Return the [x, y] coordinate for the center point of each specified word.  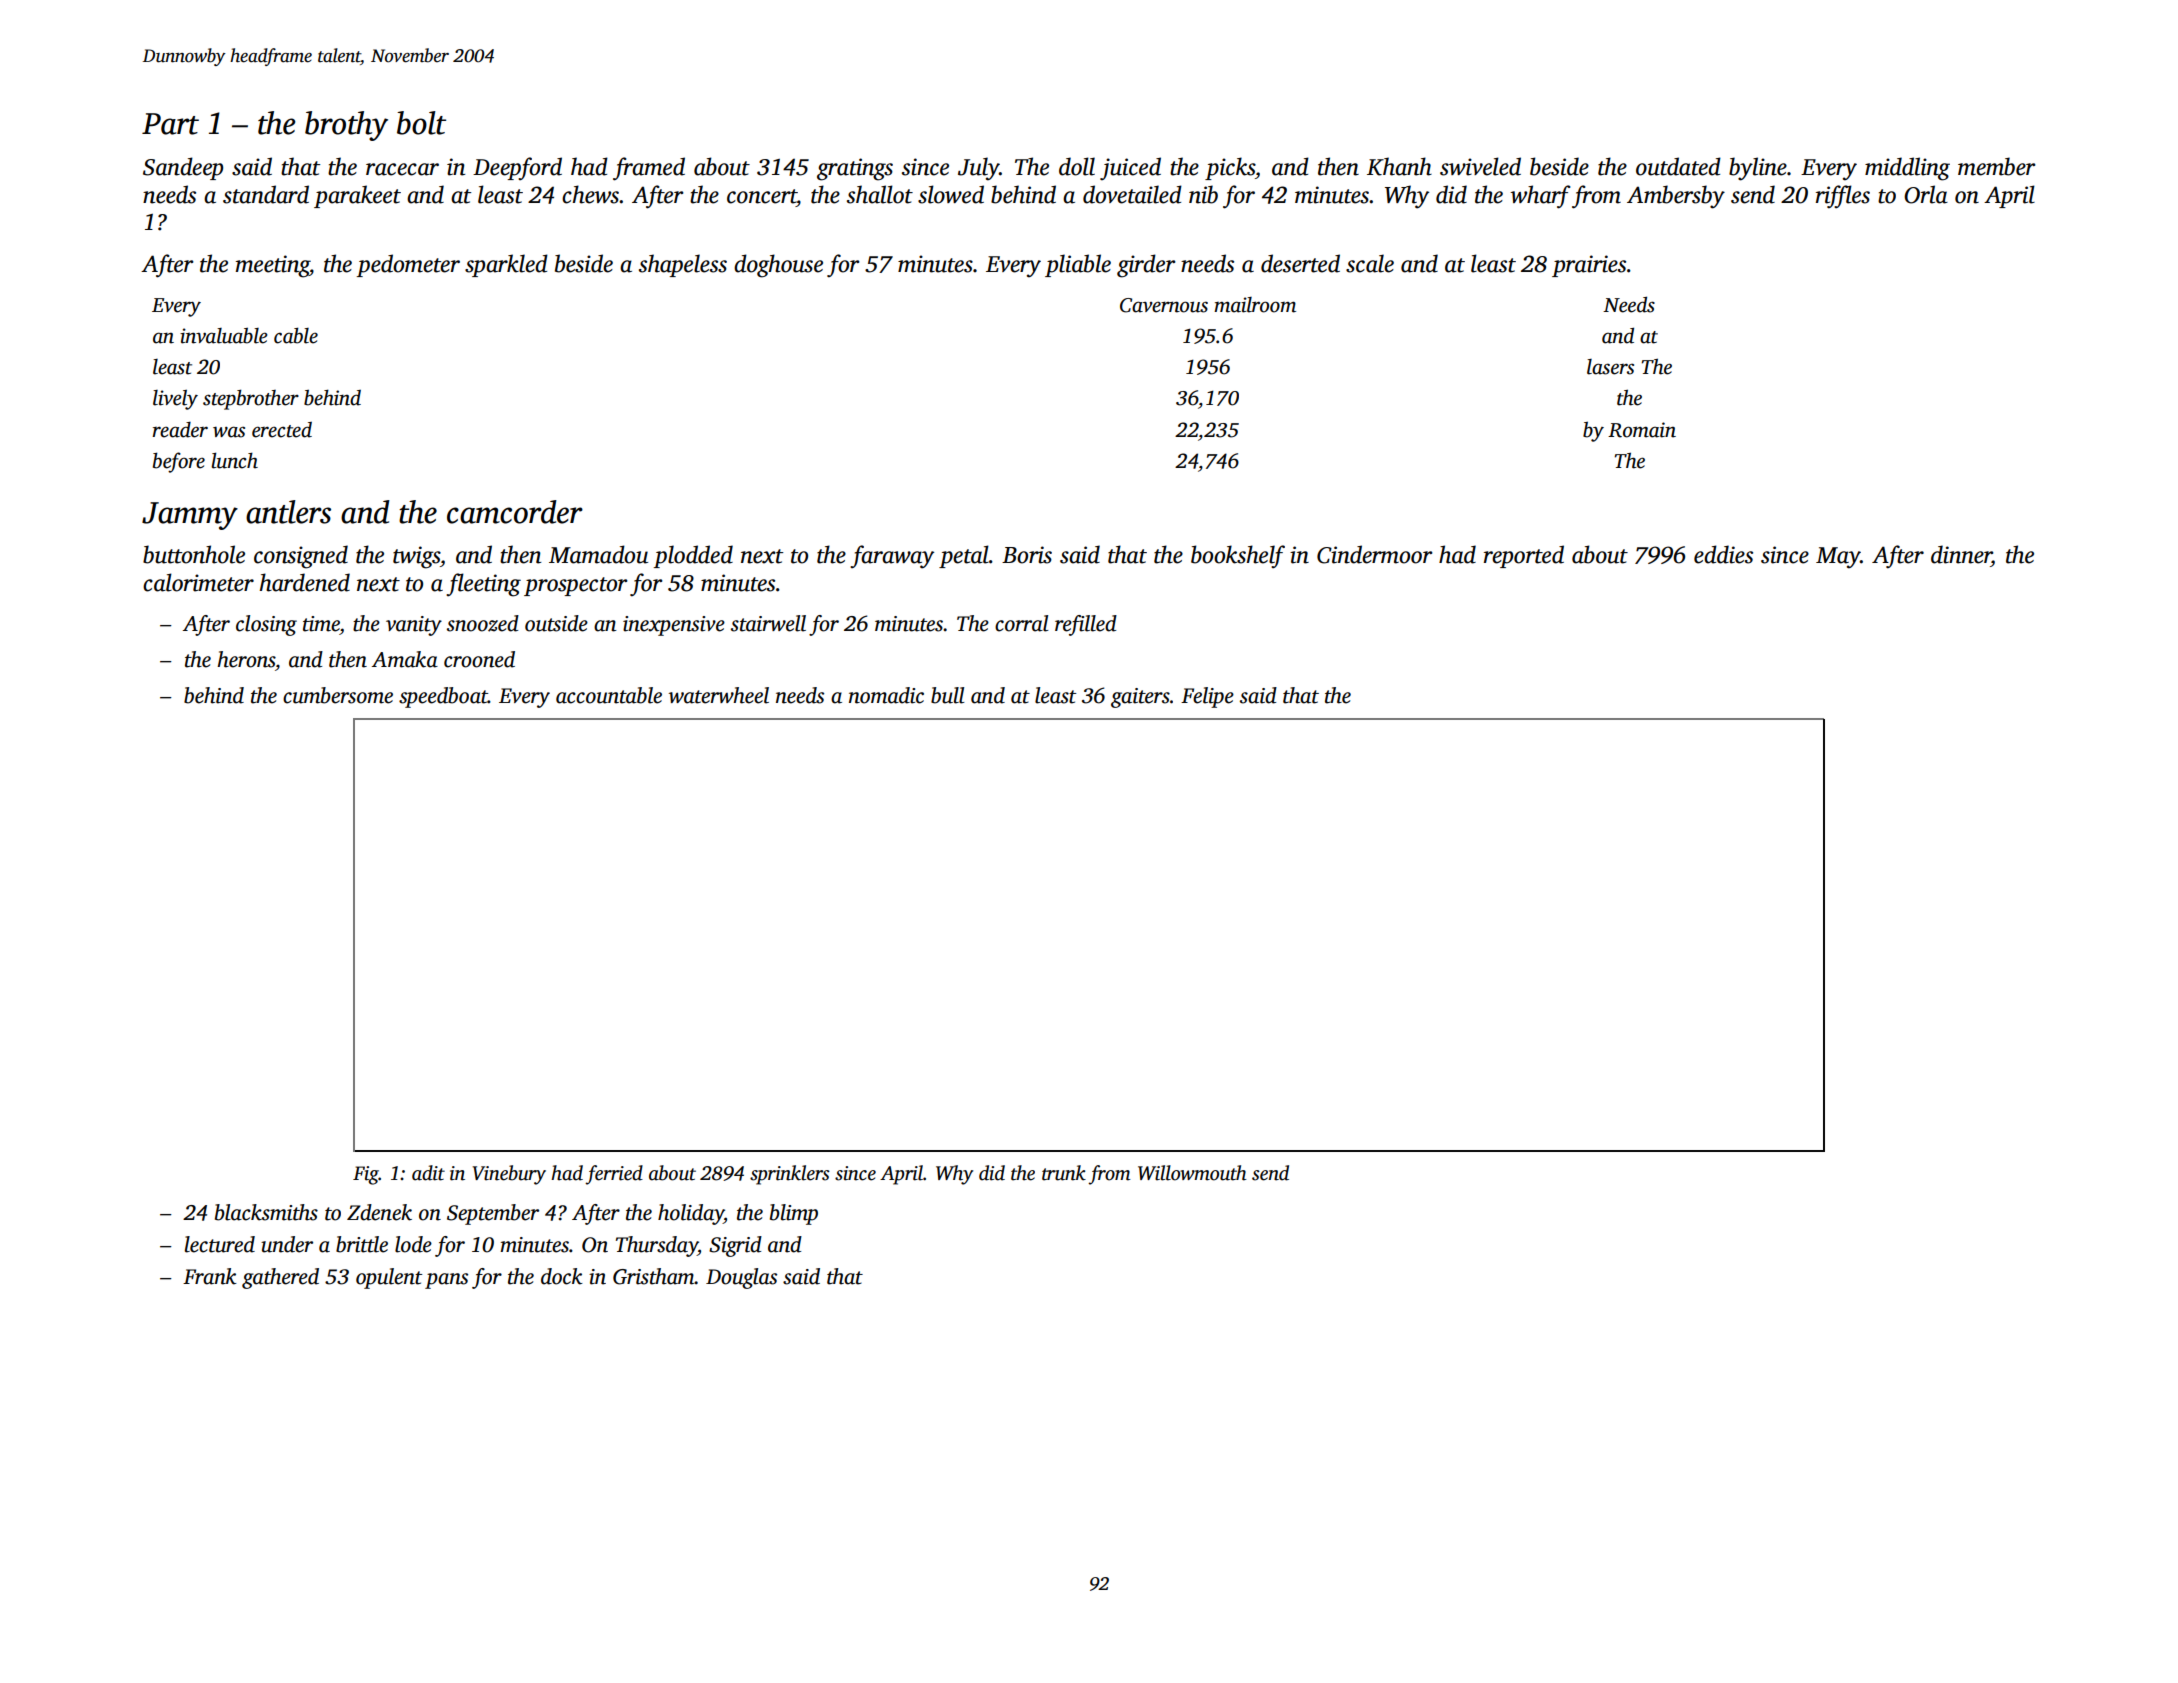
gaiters [1140, 698]
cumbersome [338, 695]
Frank [210, 1276]
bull [947, 695]
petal [964, 556]
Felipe [1207, 697]
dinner [1961, 555]
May [1838, 558]
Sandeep [183, 168]
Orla [1926, 194]
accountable [609, 695]
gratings [855, 169]
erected [282, 430]
